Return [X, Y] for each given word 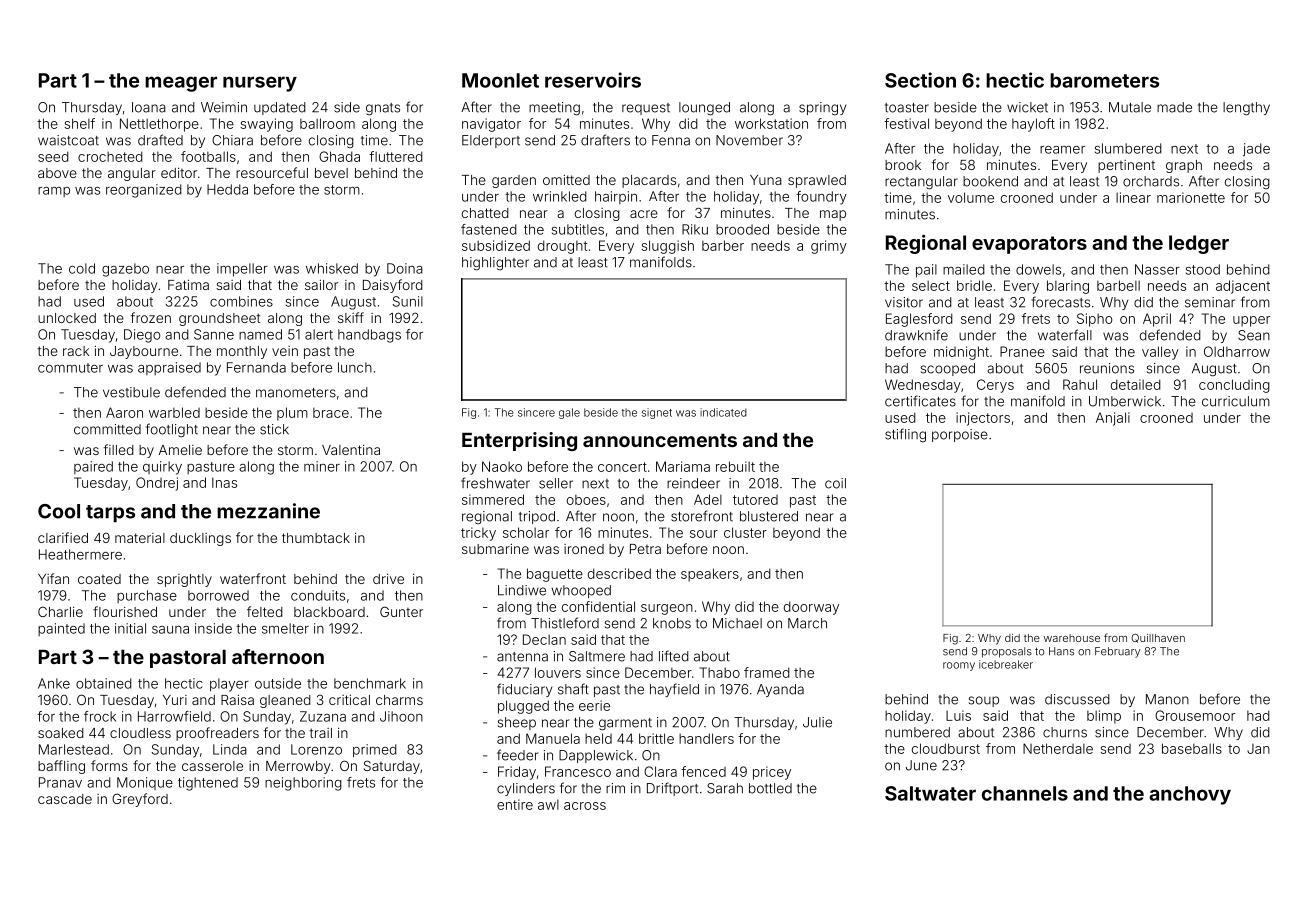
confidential [598, 606]
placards [649, 181]
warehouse [1072, 638]
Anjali [1113, 419]
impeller [242, 270]
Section [920, 80]
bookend [990, 181]
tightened [208, 784]
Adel [708, 499]
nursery [260, 84]
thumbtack [316, 538]
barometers [1104, 80]
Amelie [180, 450]
